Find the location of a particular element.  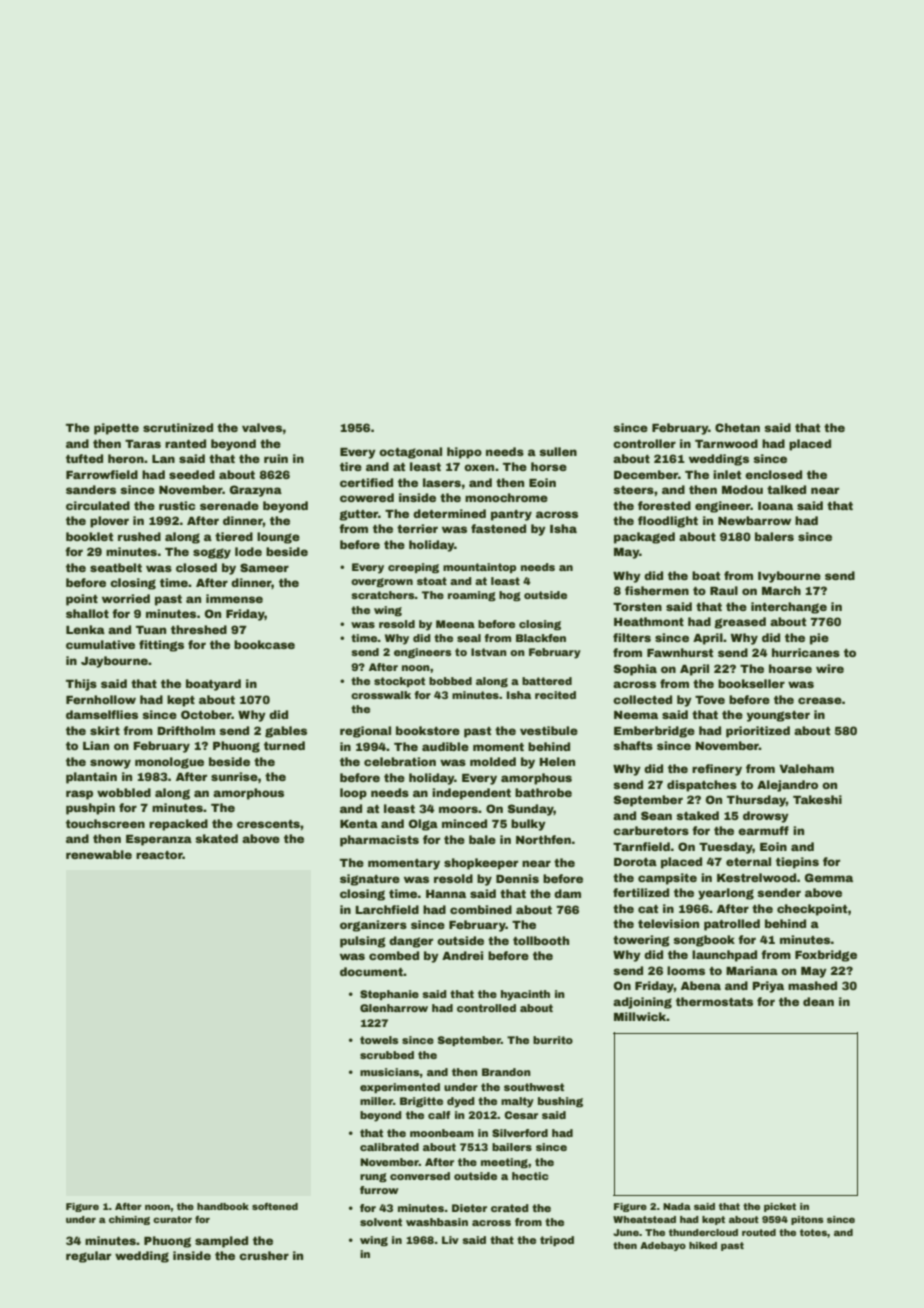

towering is located at coordinates (641, 941).
